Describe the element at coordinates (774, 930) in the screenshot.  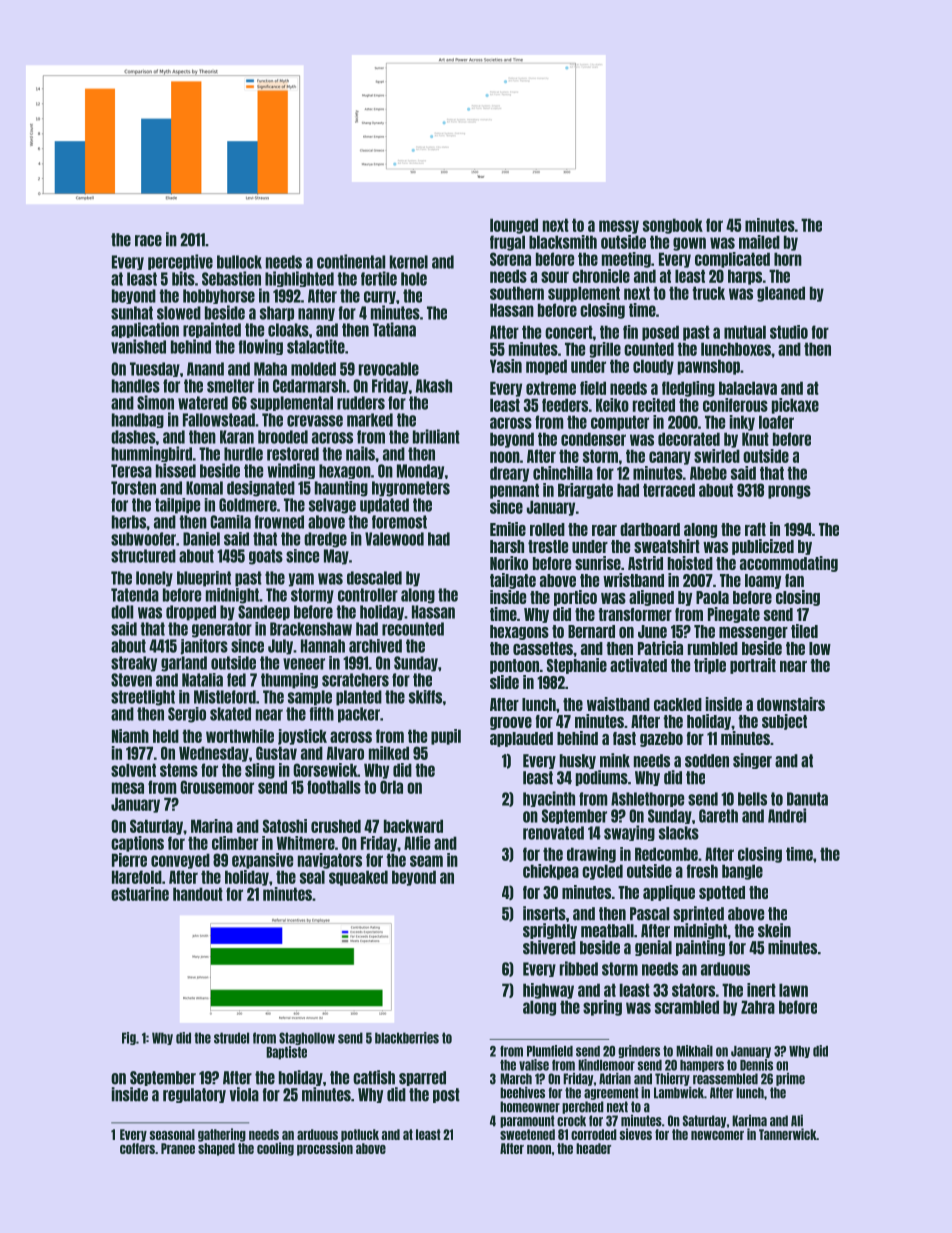
I see `skein` at that location.
